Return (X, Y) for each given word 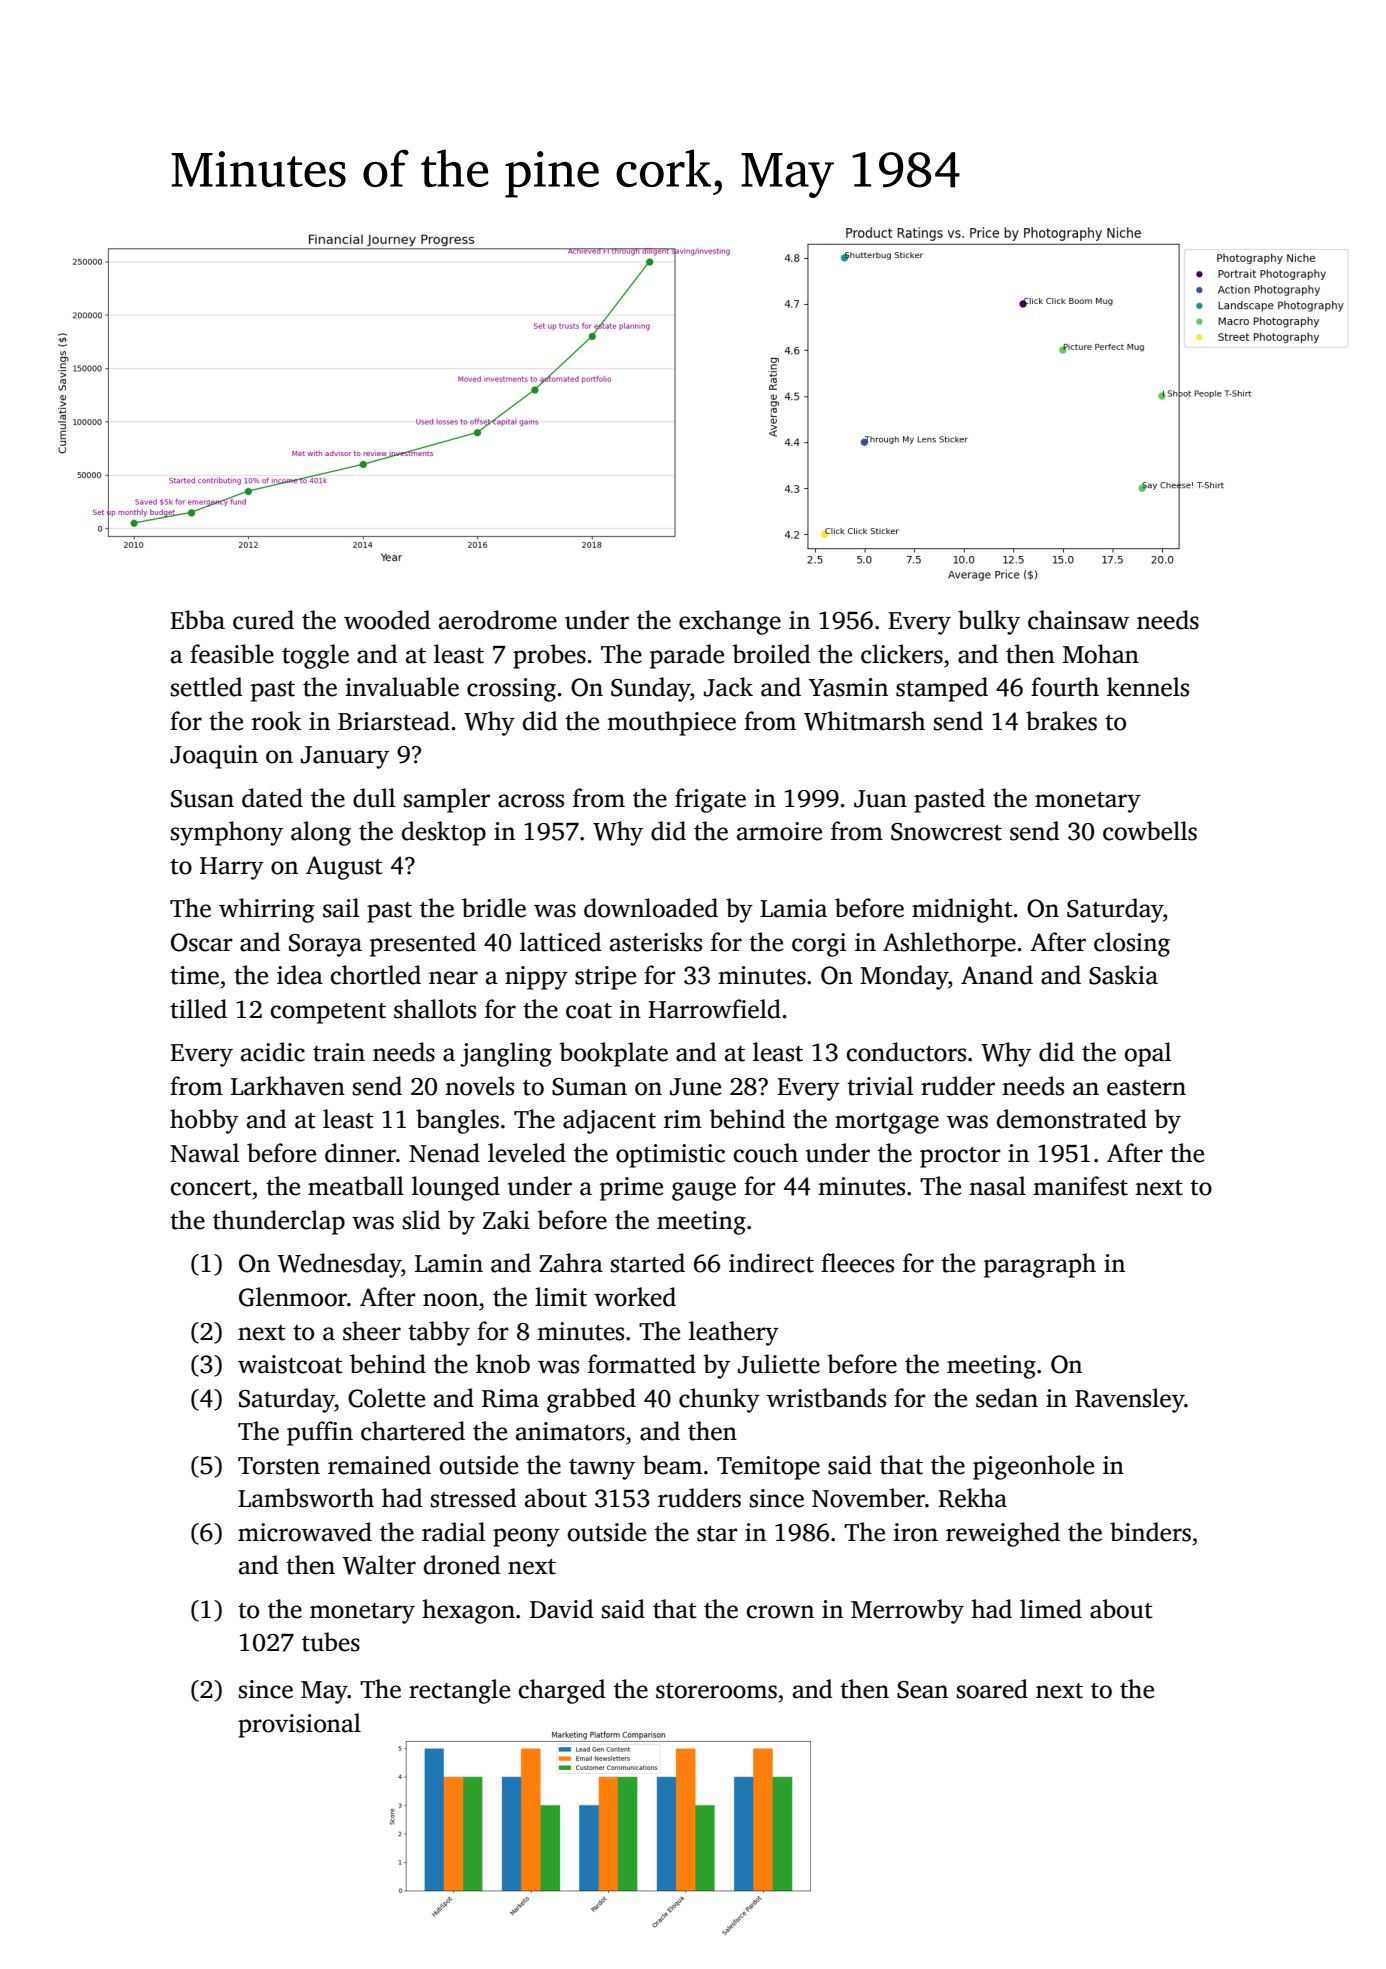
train (339, 1052)
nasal (997, 1186)
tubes (331, 1642)
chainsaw (1078, 620)
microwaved (305, 1532)
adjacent (609, 1121)
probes (549, 656)
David (561, 1609)
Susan (202, 799)
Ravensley (1130, 1400)
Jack (728, 687)
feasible (232, 654)
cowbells (1150, 831)
